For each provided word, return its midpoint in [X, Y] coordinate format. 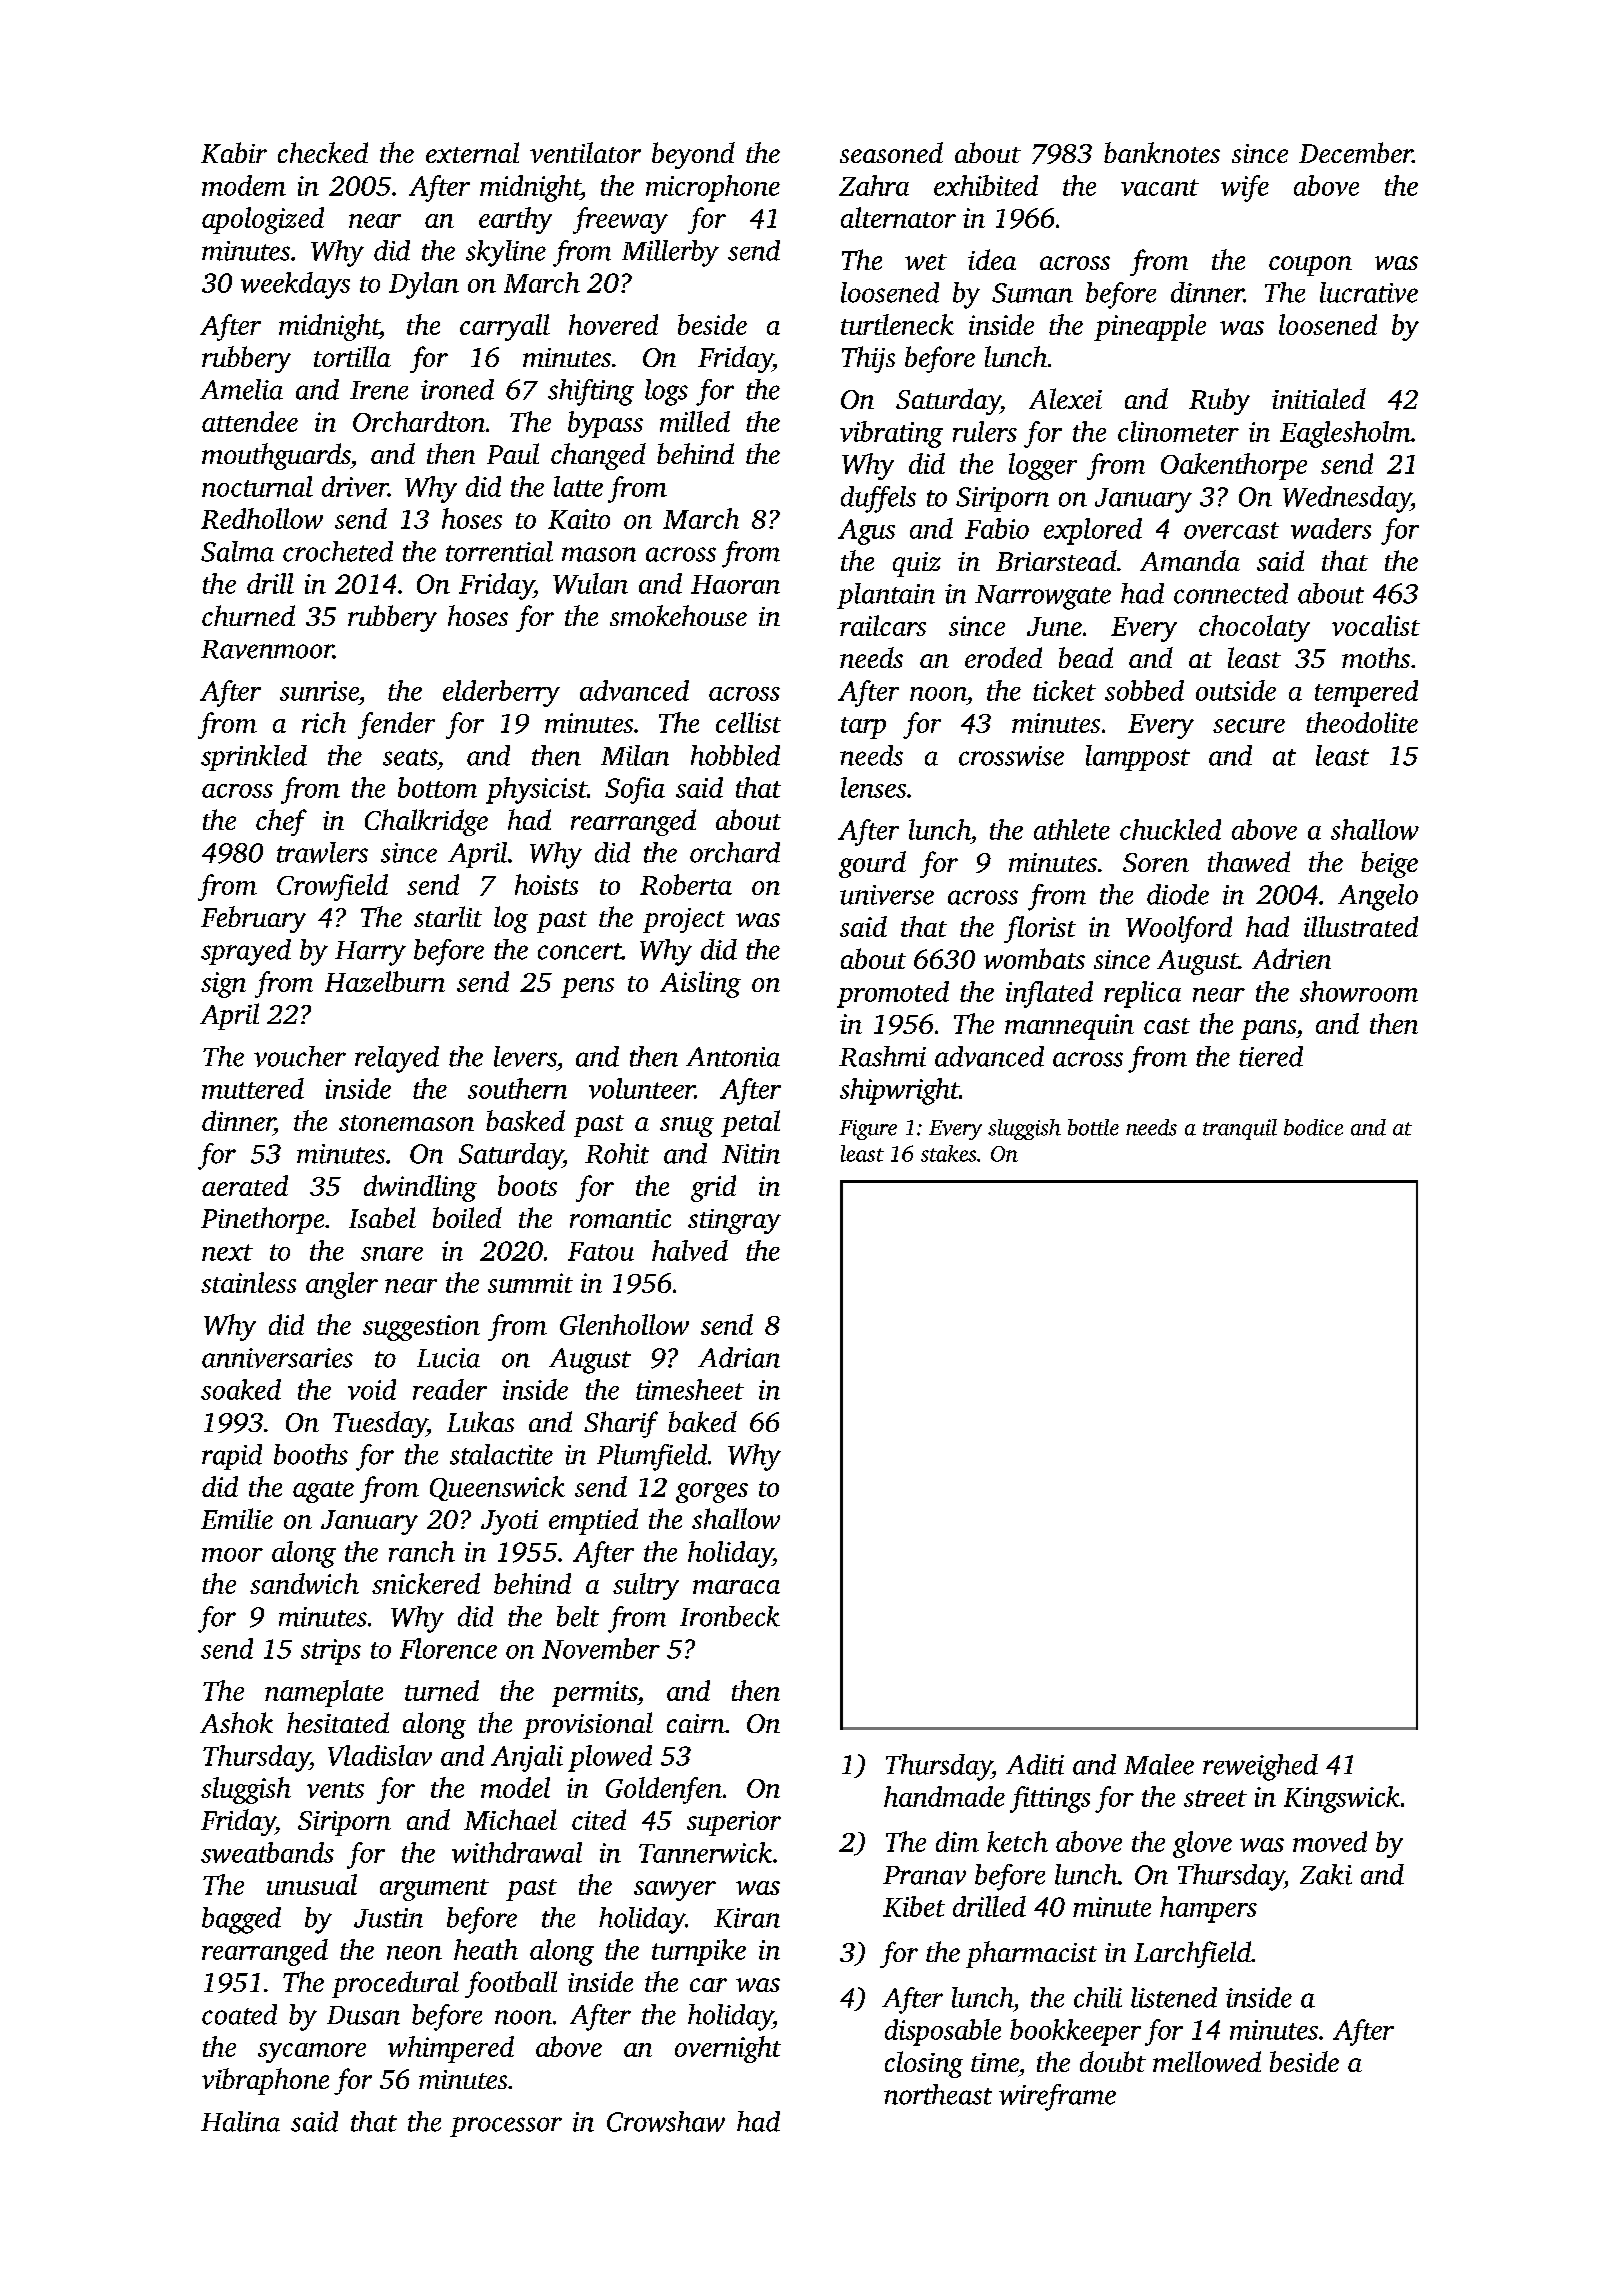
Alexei [1065, 398]
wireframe [1057, 2097]
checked [323, 152]
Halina [240, 2121]
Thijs [868, 359]
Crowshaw [666, 2121]
